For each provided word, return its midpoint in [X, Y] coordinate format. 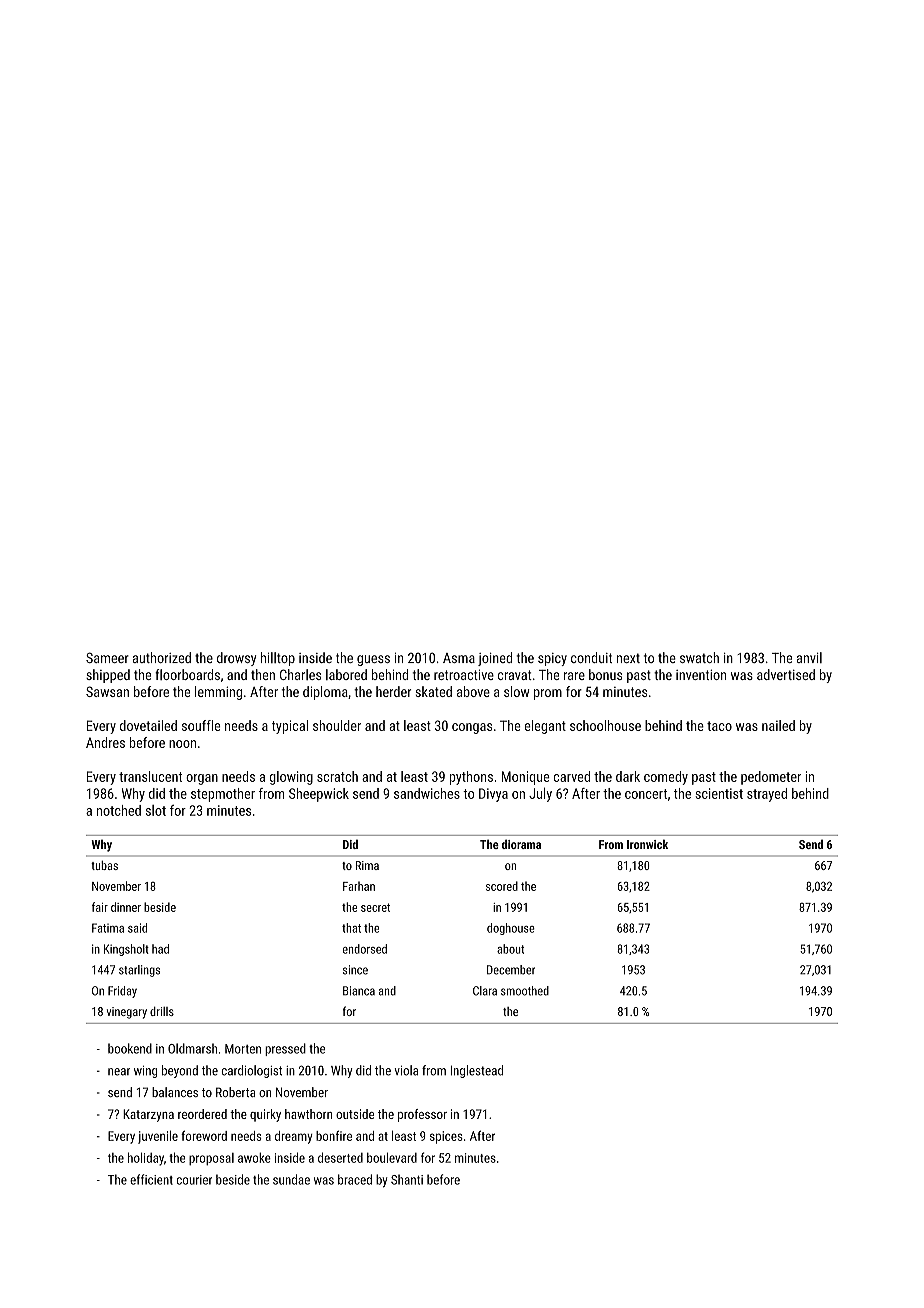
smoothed [525, 991]
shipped [108, 676]
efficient [151, 1179]
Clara [485, 991]
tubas [104, 865]
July [540, 794]
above [473, 691]
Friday [122, 992]
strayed [767, 795]
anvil [809, 657]
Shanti [407, 1179]
